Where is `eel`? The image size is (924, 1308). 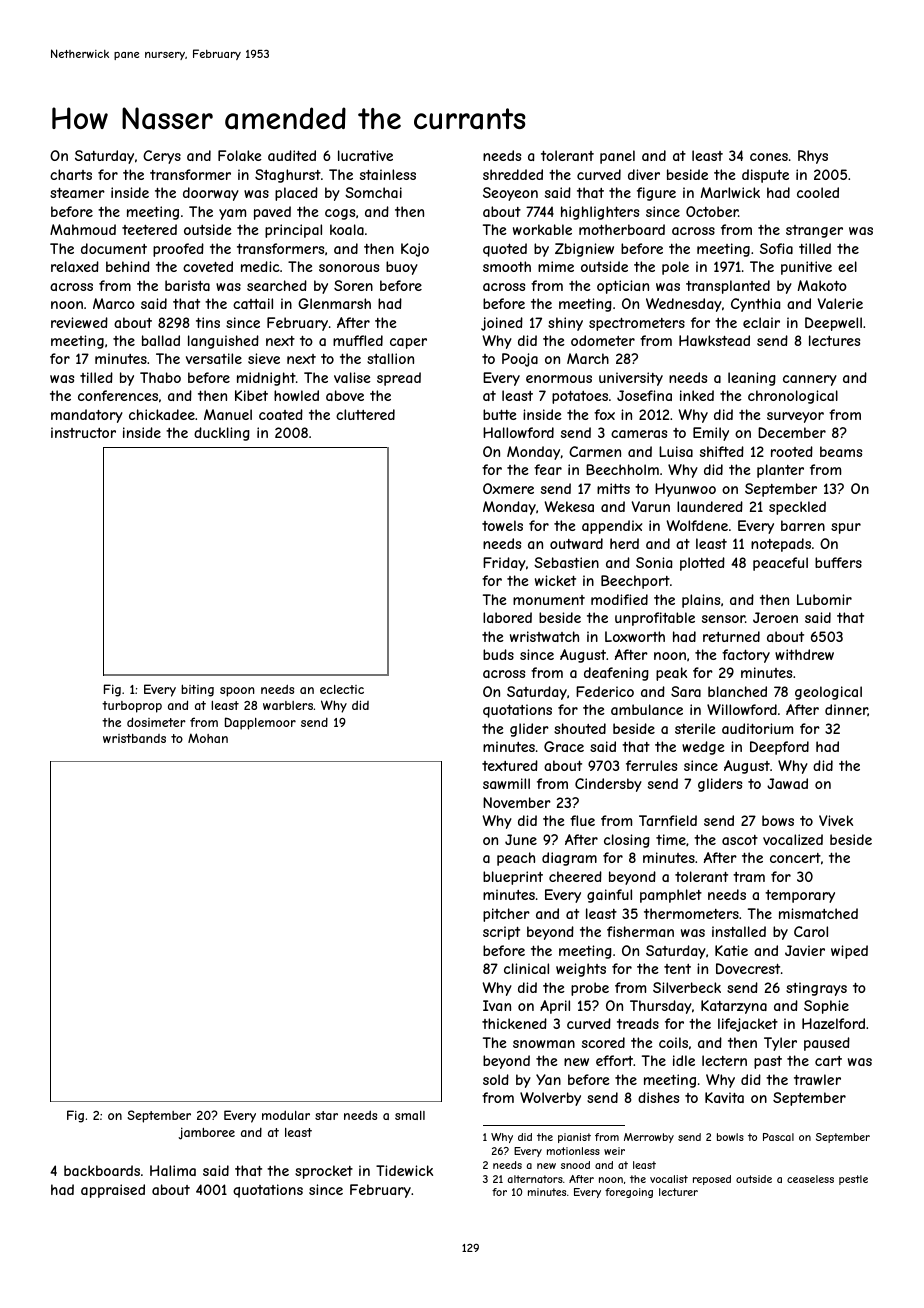 eel is located at coordinates (847, 266).
